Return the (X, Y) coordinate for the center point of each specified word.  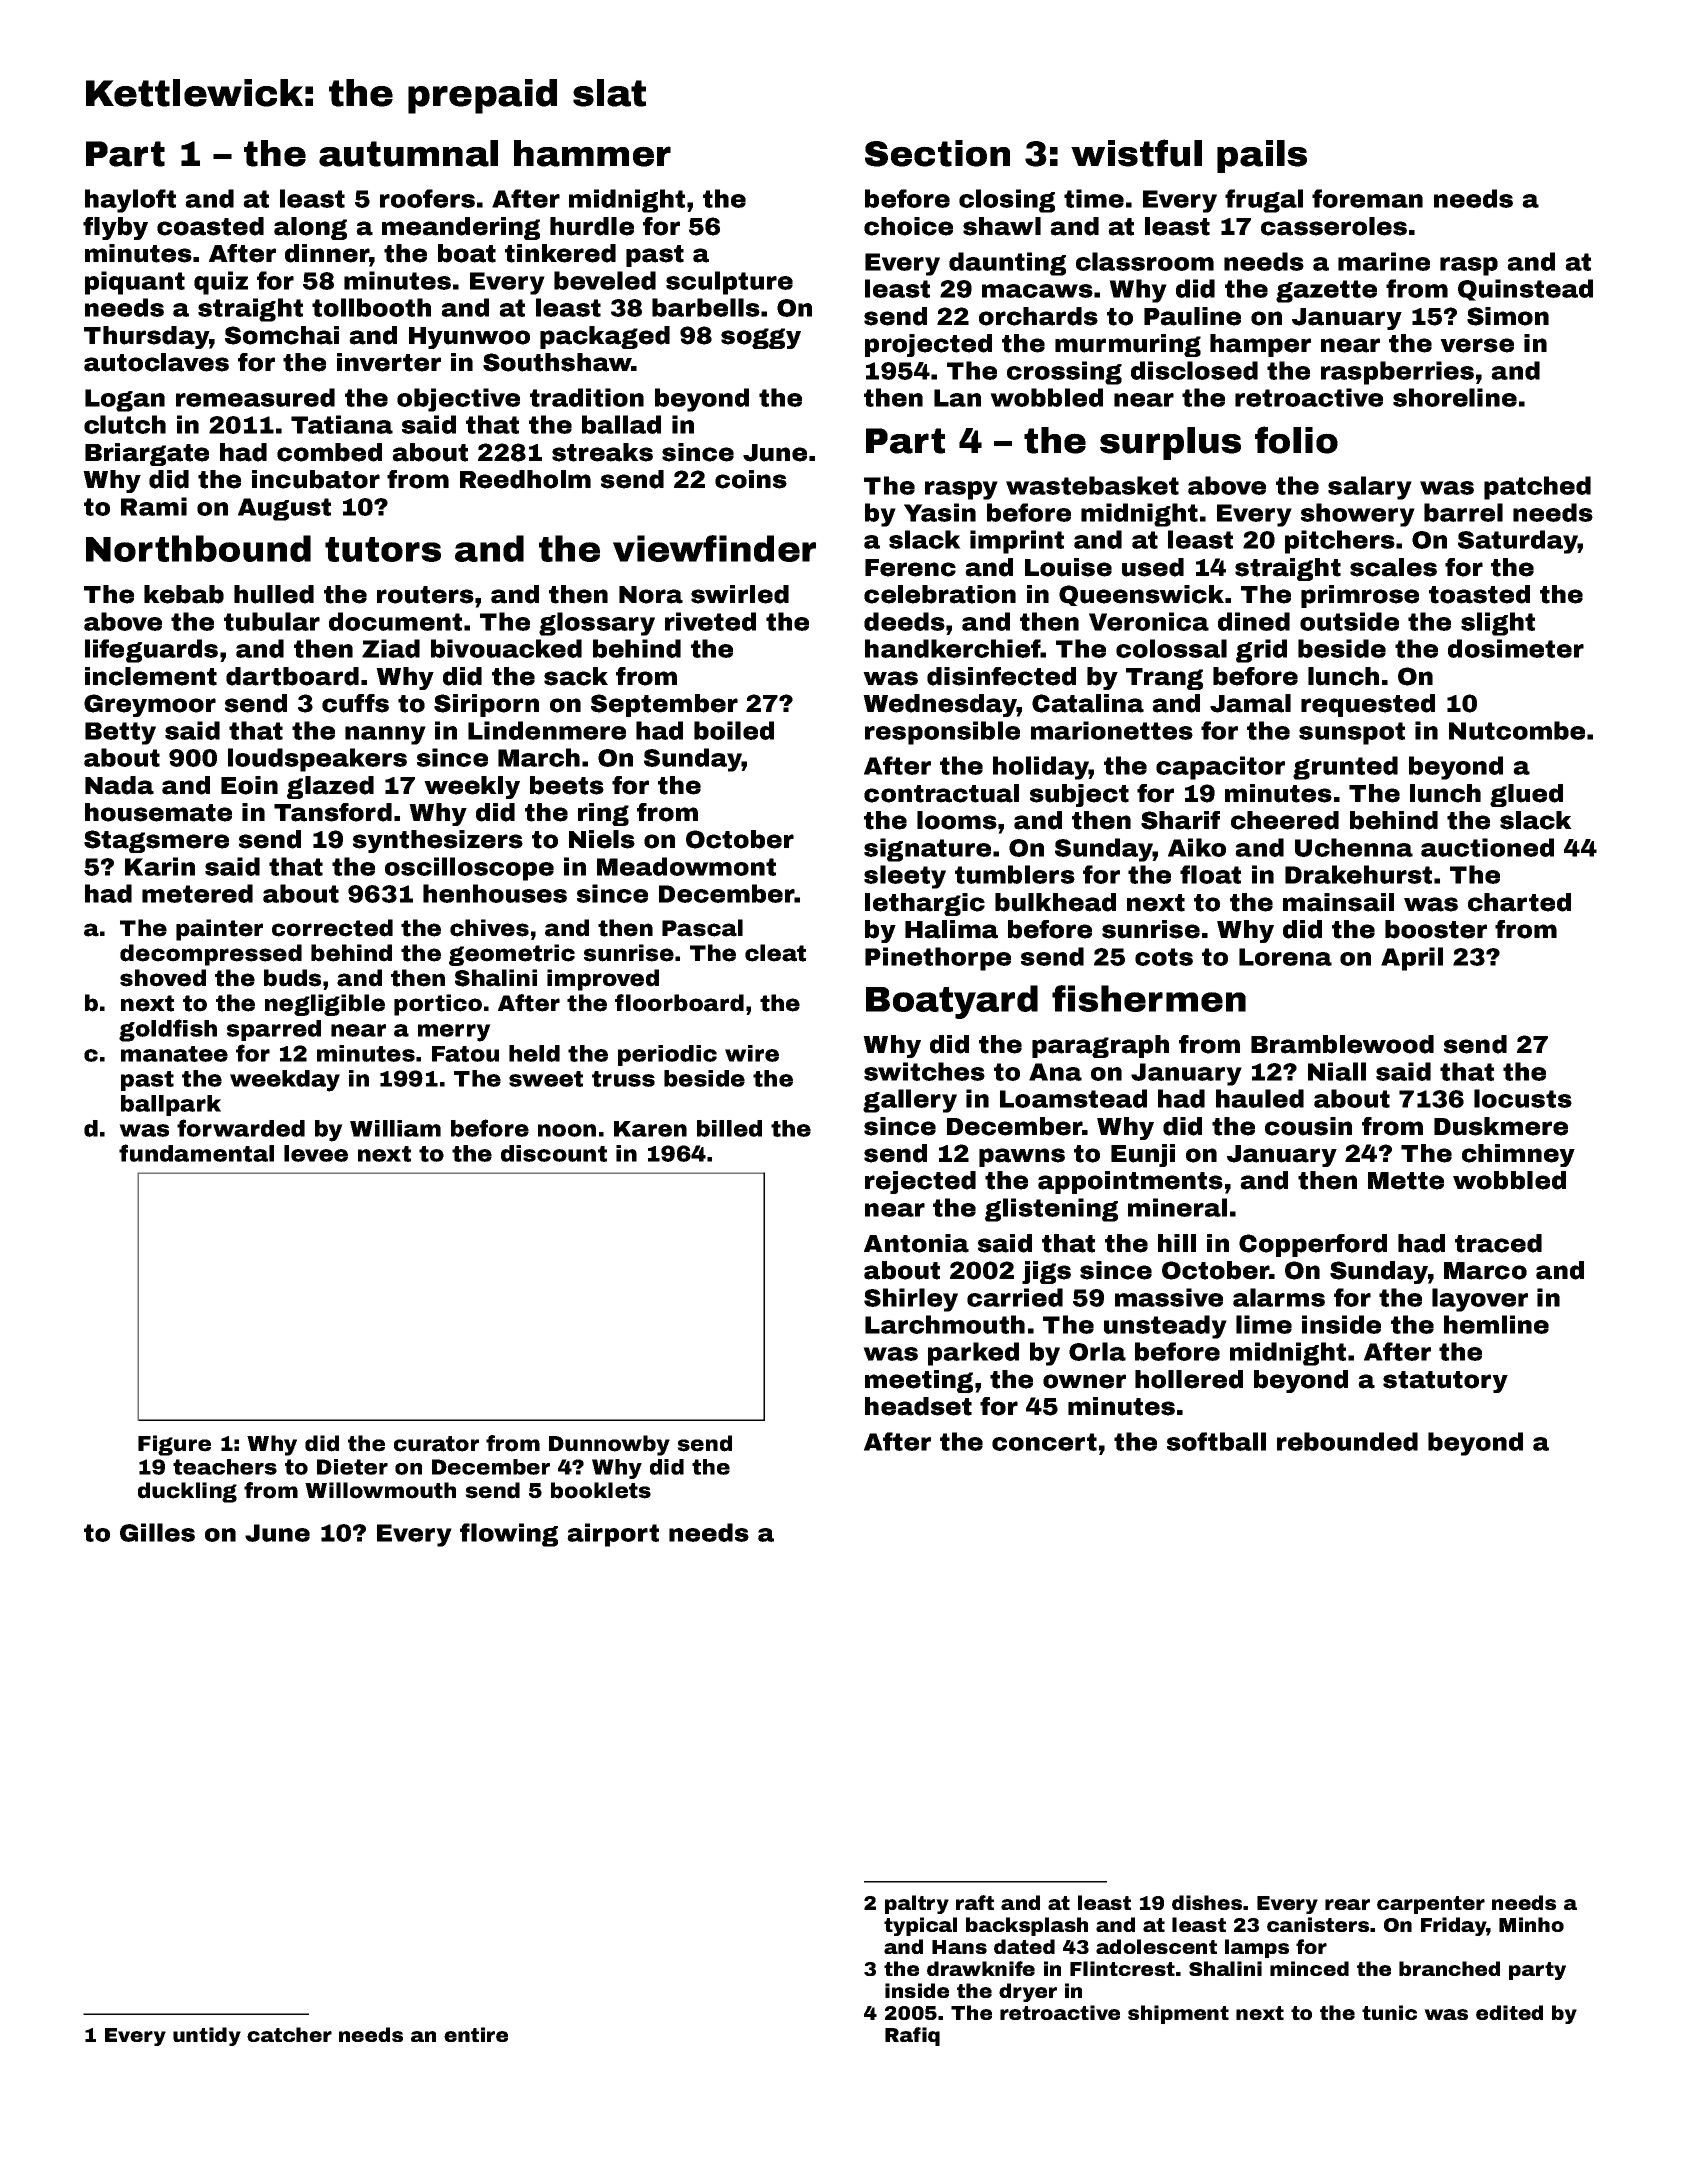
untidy (207, 2036)
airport (613, 1535)
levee (316, 1153)
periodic (667, 1055)
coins (751, 479)
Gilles (157, 1532)
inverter (389, 362)
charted (1519, 902)
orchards (1038, 316)
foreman (1367, 198)
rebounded (1347, 1441)
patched (1537, 488)
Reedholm (525, 479)
